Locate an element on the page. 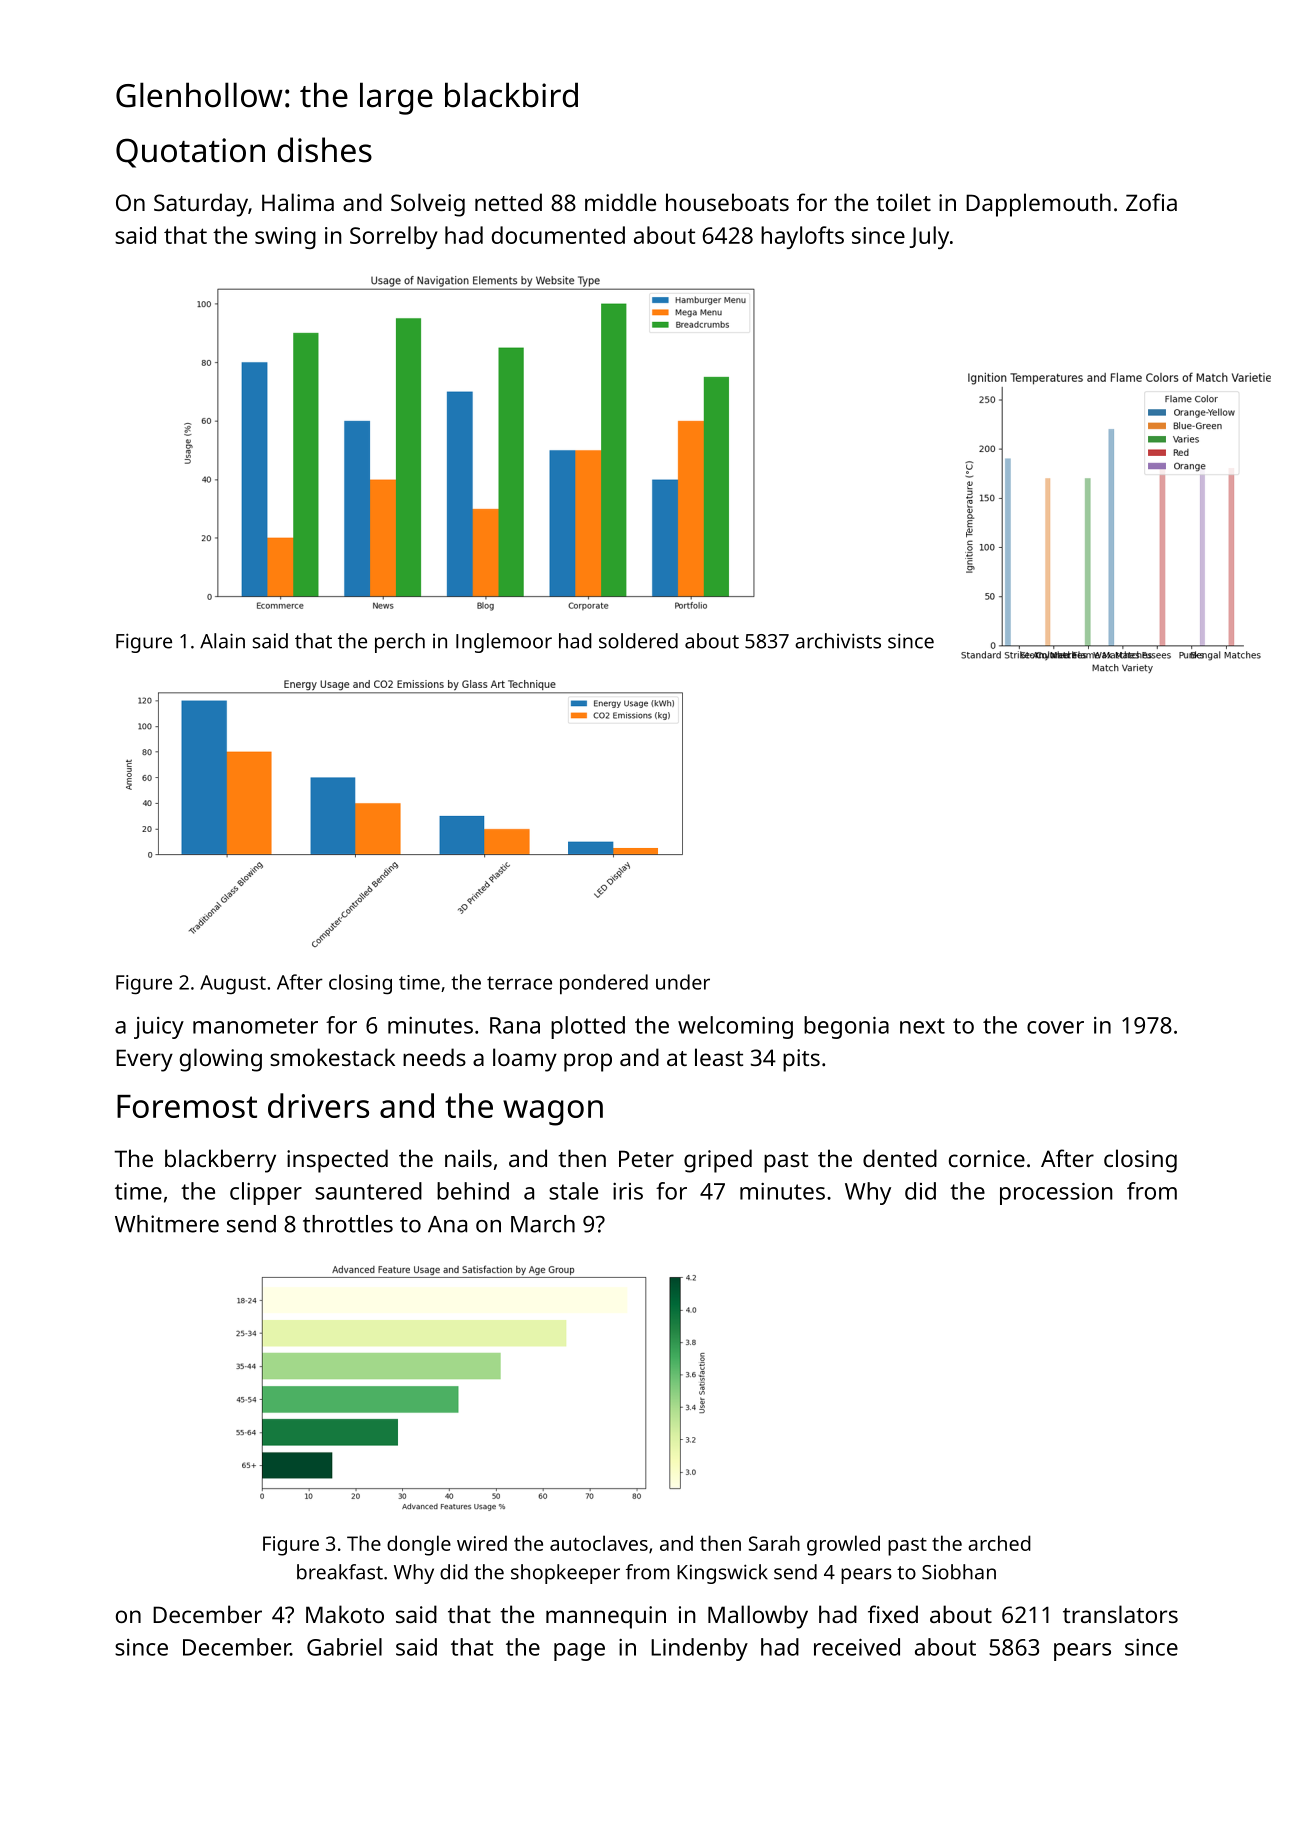 The image size is (1293, 1829). cover is located at coordinates (1055, 1027).
